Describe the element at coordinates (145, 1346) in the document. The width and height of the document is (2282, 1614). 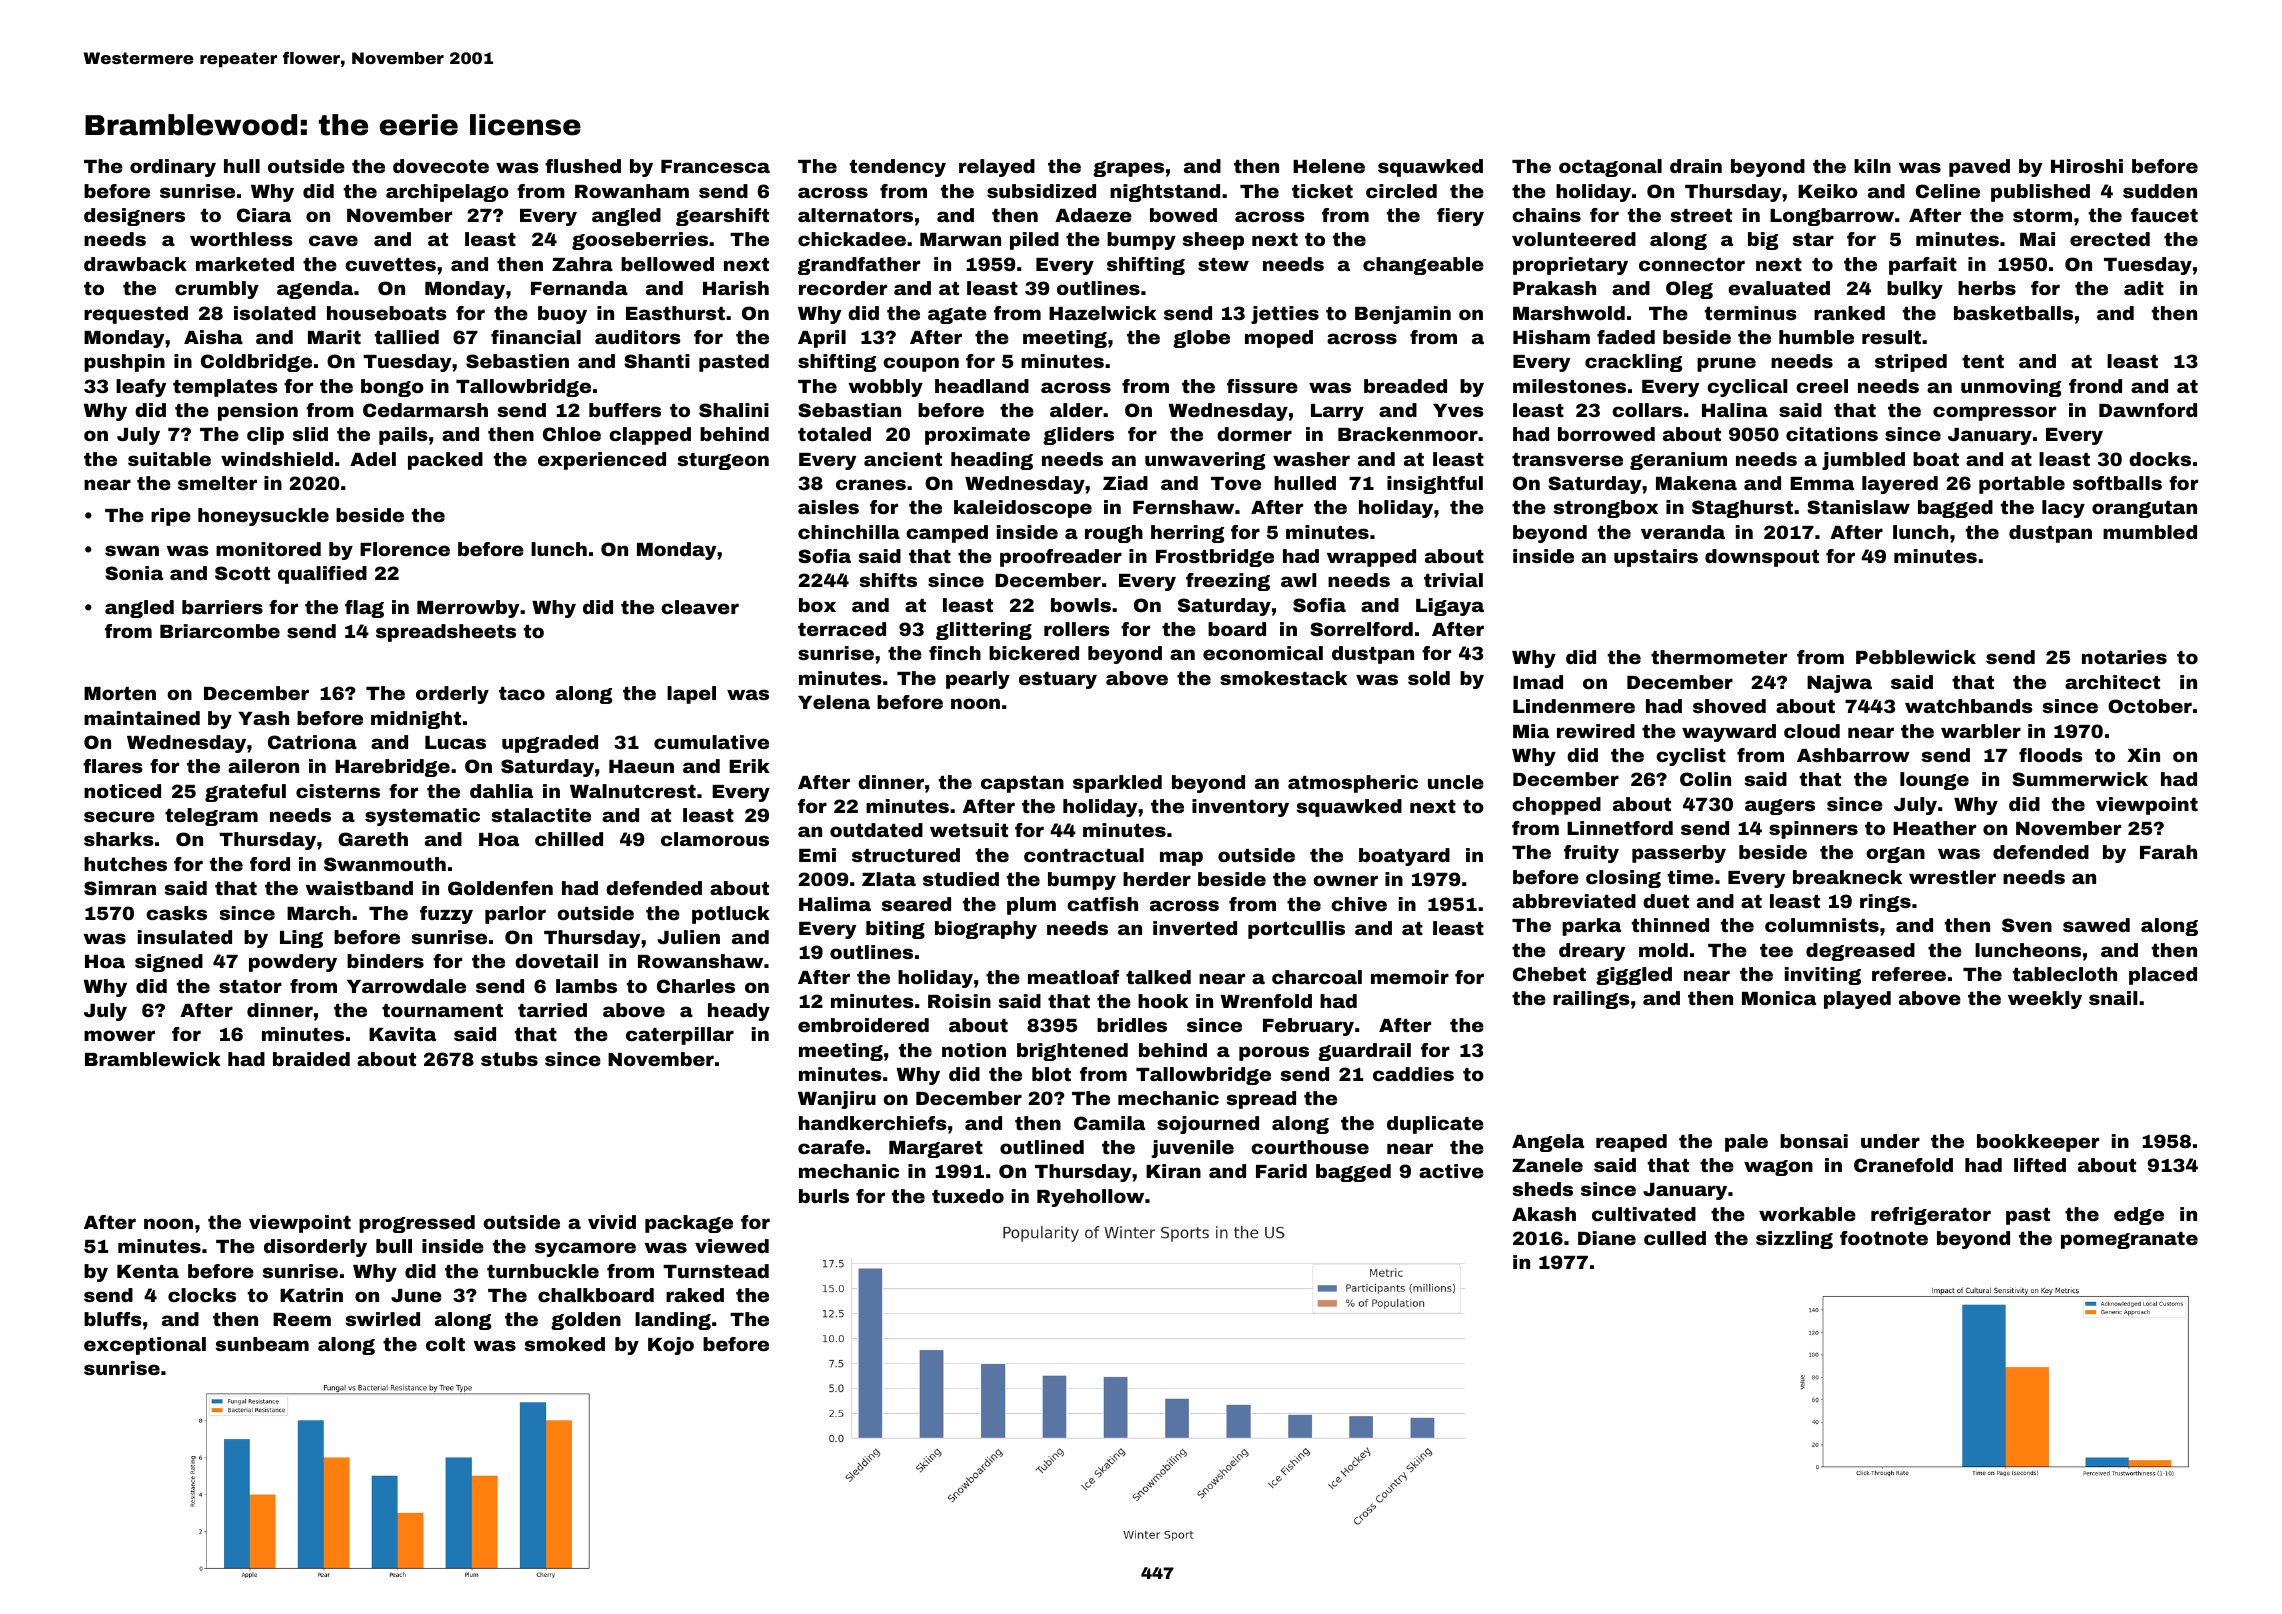
I see `exceptional` at that location.
